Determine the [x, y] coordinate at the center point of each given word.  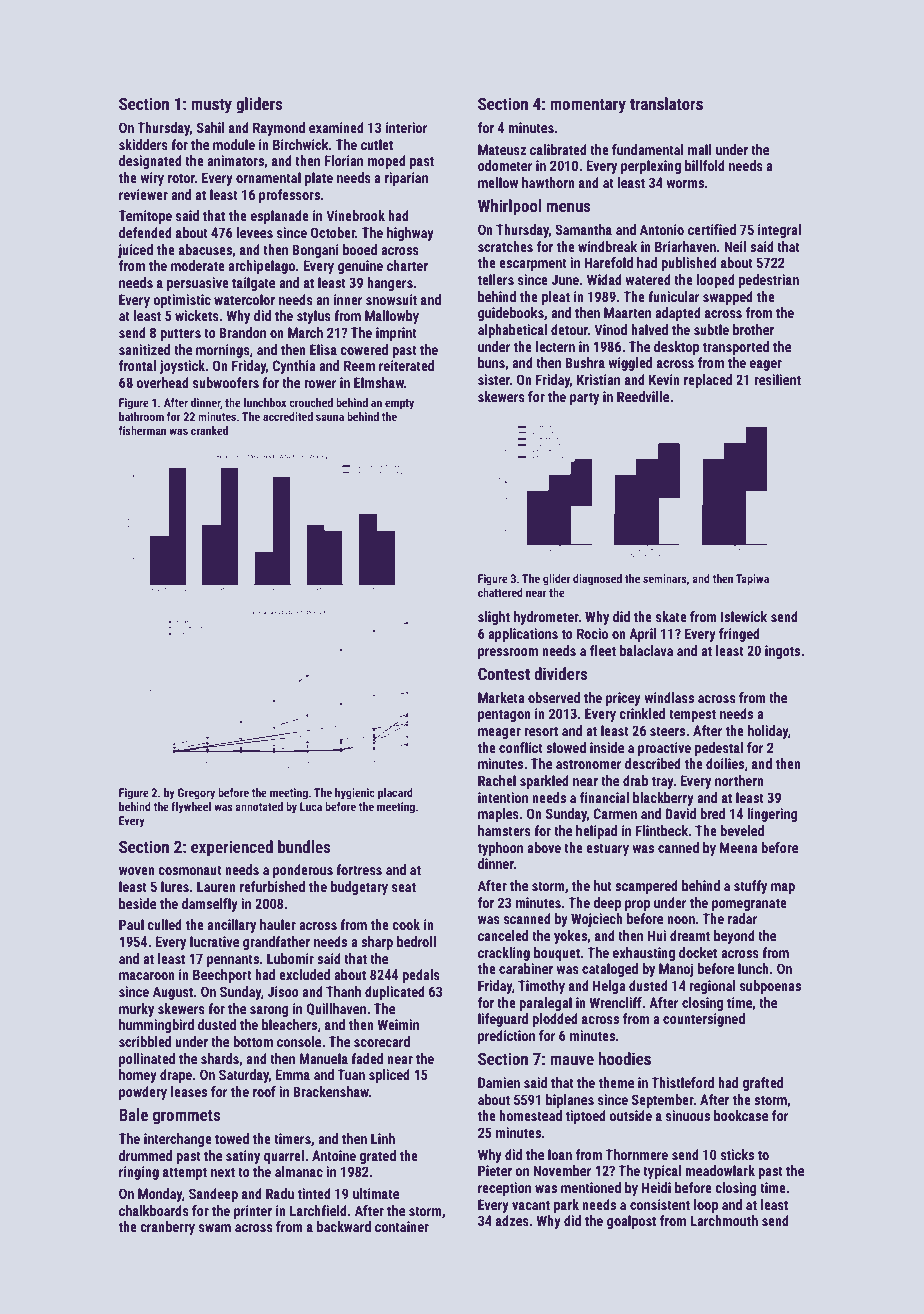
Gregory [196, 794]
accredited [288, 416]
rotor [181, 178]
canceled [503, 935]
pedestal [719, 749]
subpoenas [770, 987]
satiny [243, 1157]
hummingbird [156, 1026]
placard [395, 794]
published [689, 264]
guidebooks [511, 314]
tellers [496, 279]
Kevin [664, 379]
